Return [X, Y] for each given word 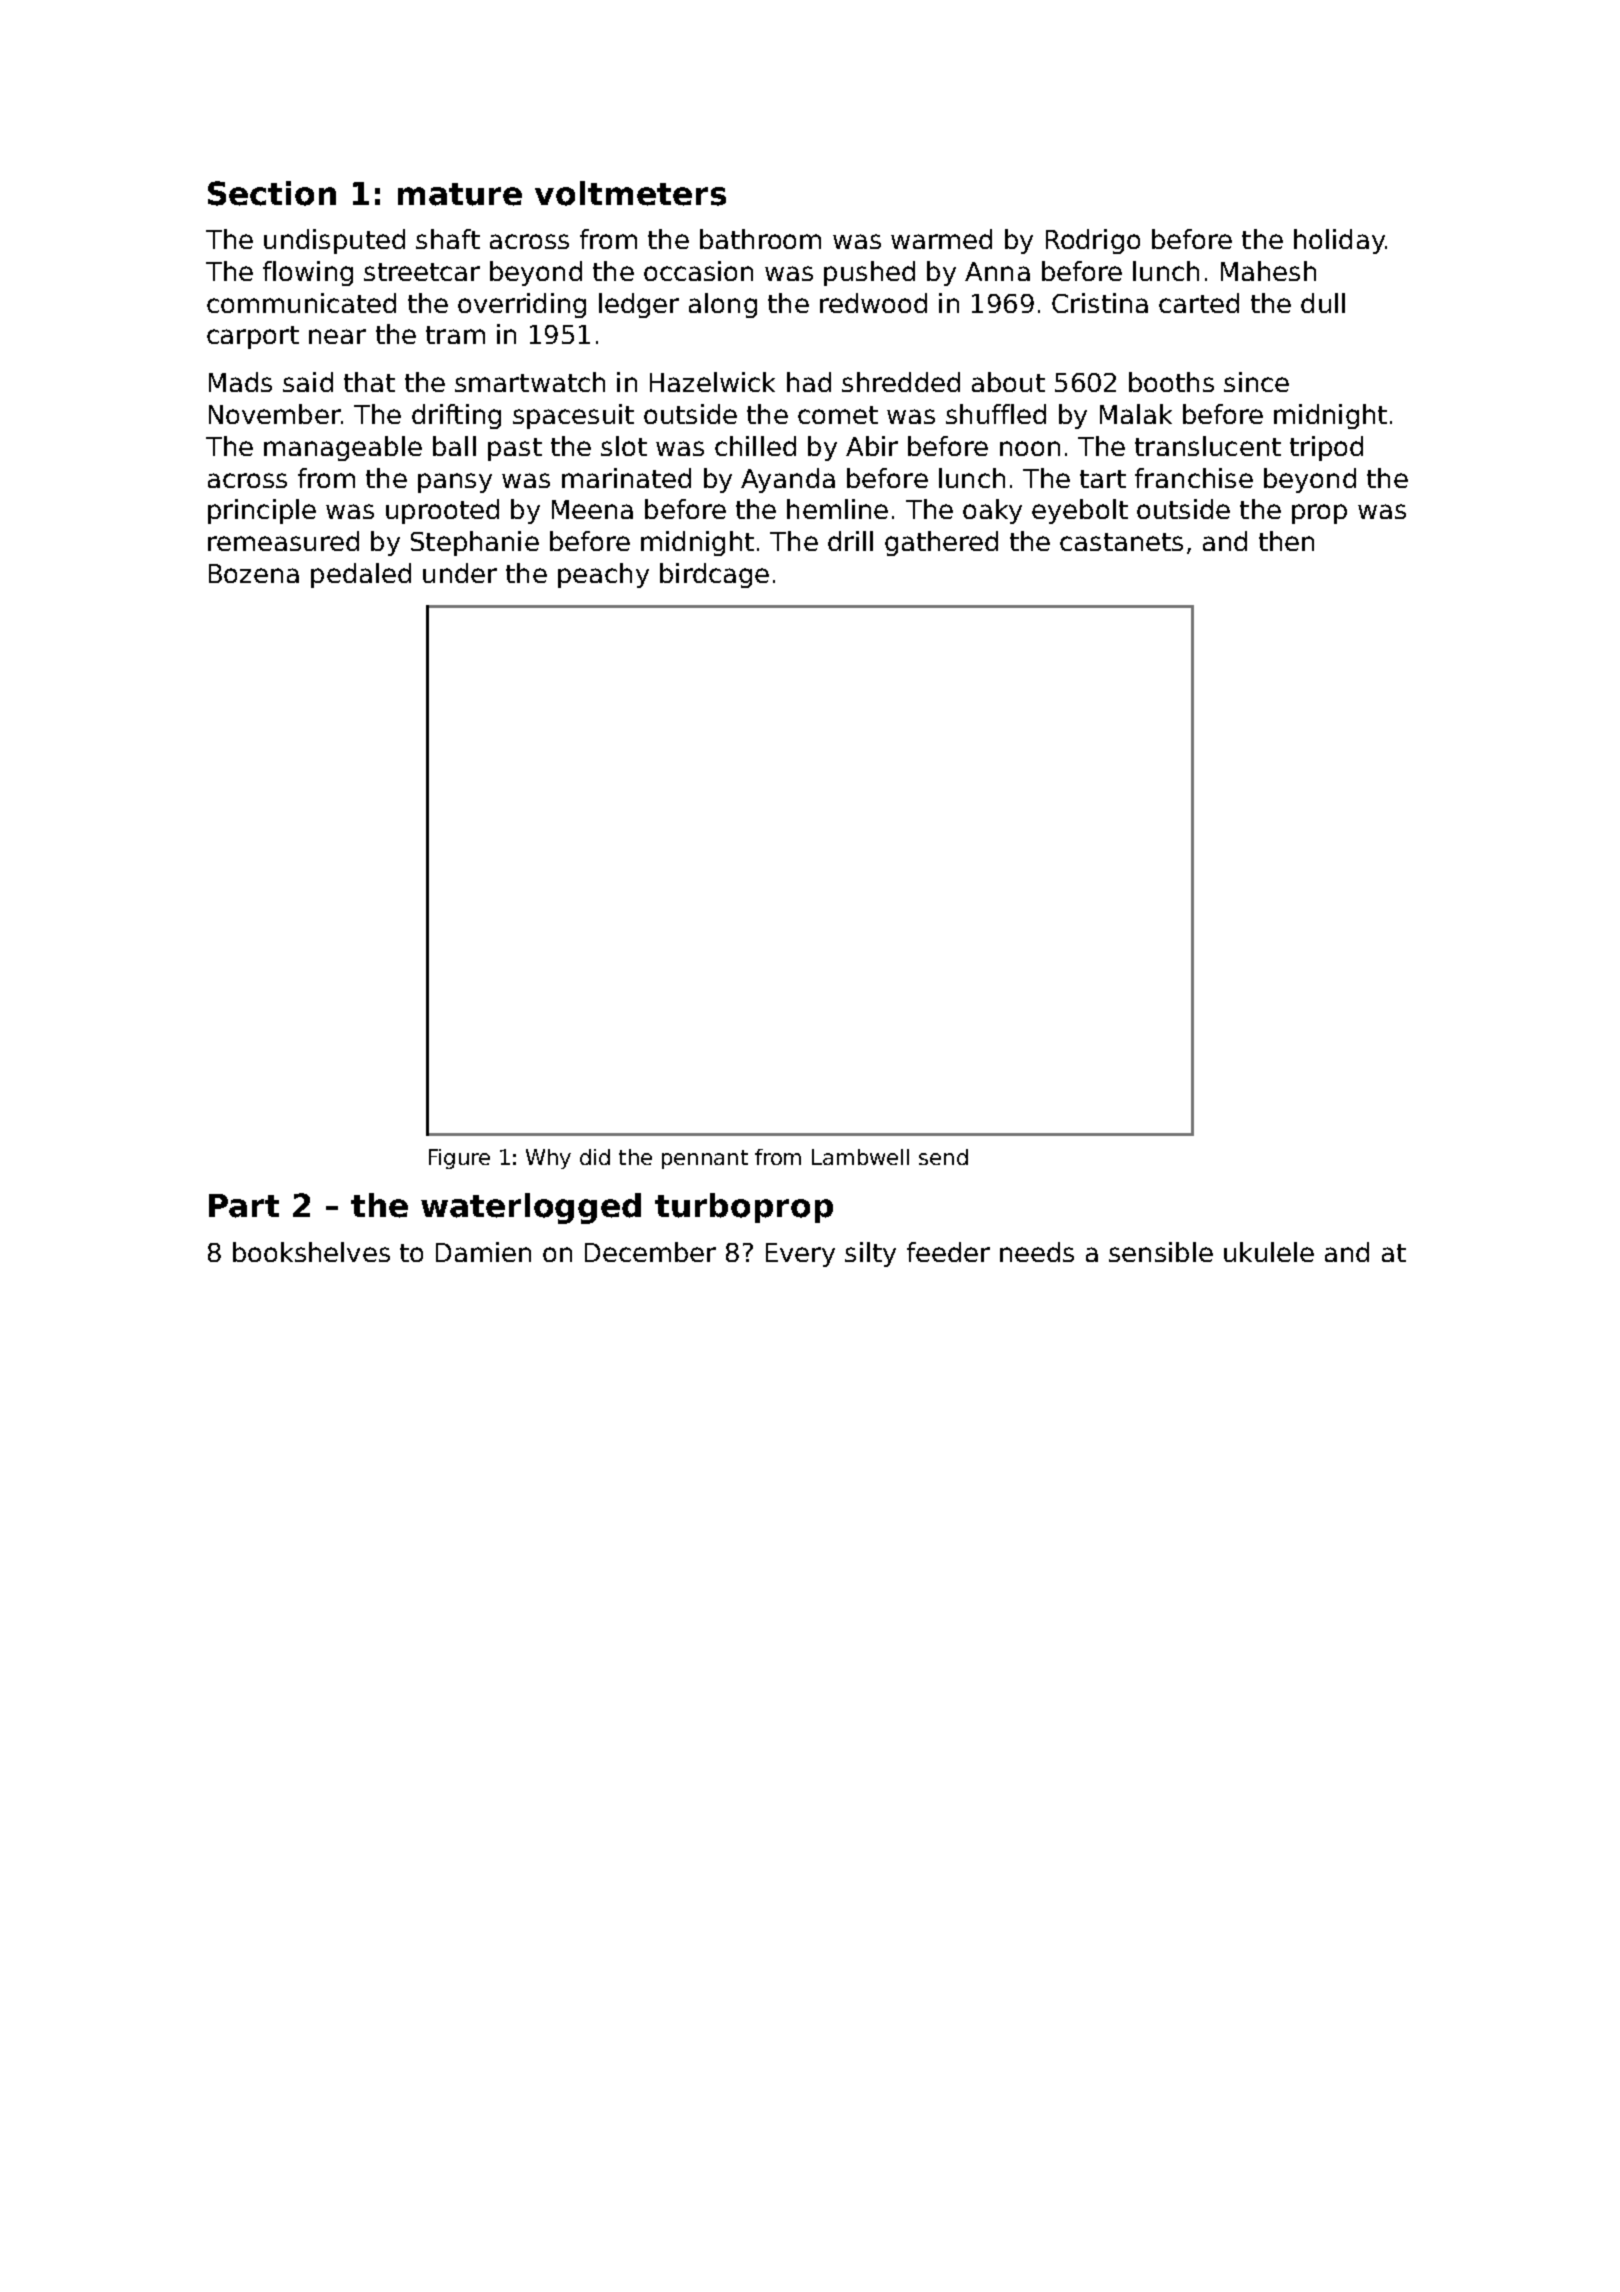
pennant [705, 1159]
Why [548, 1159]
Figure [459, 1159]
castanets [1121, 542]
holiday [1339, 241]
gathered [941, 543]
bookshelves [311, 1252]
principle [262, 511]
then [1286, 541]
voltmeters [630, 193]
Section [272, 193]
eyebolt [1080, 511]
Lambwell [860, 1157]
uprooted [442, 511]
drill [850, 541]
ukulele [1269, 1252]
